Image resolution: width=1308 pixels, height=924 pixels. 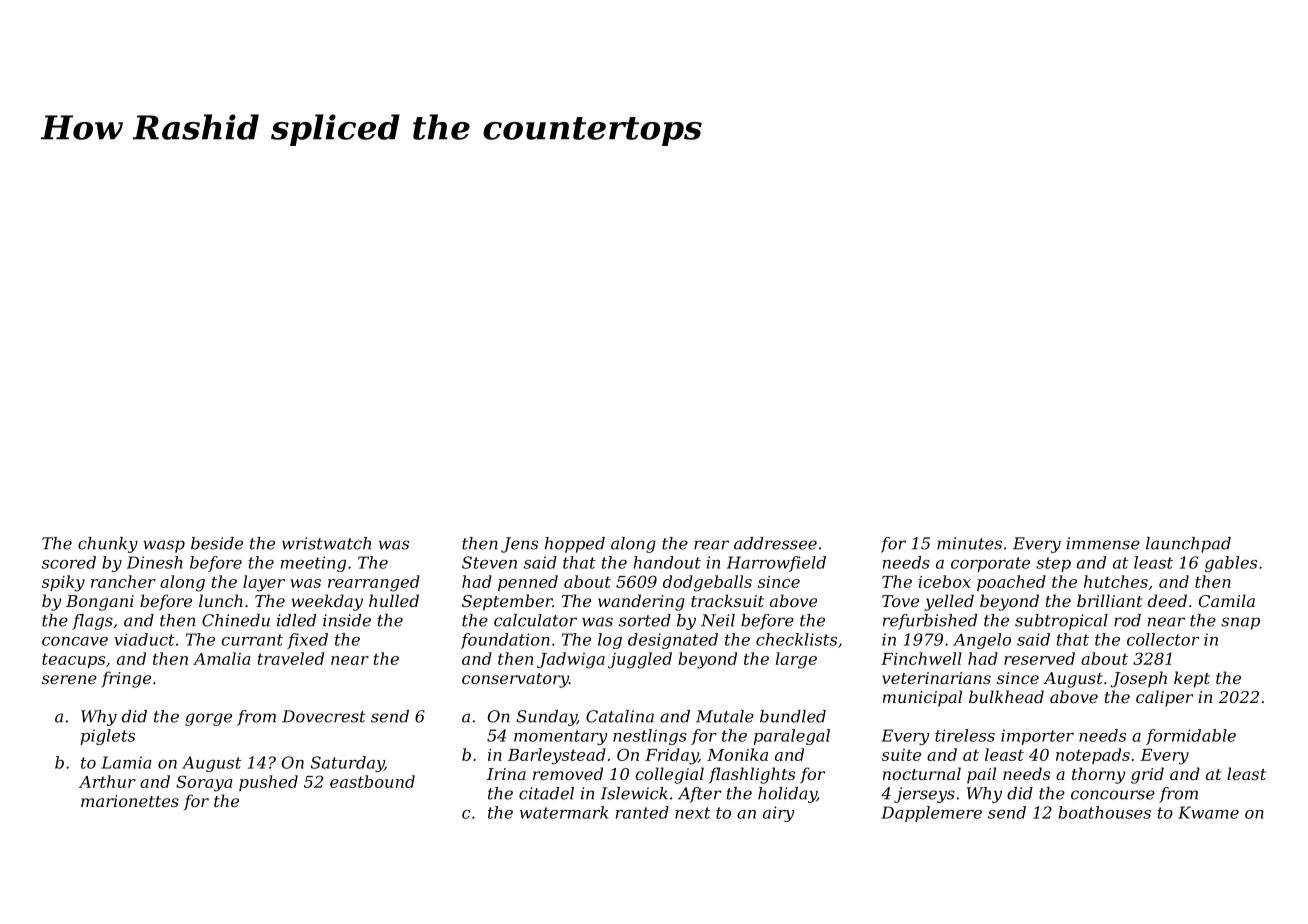 I want to click on hopped, so click(x=575, y=545).
